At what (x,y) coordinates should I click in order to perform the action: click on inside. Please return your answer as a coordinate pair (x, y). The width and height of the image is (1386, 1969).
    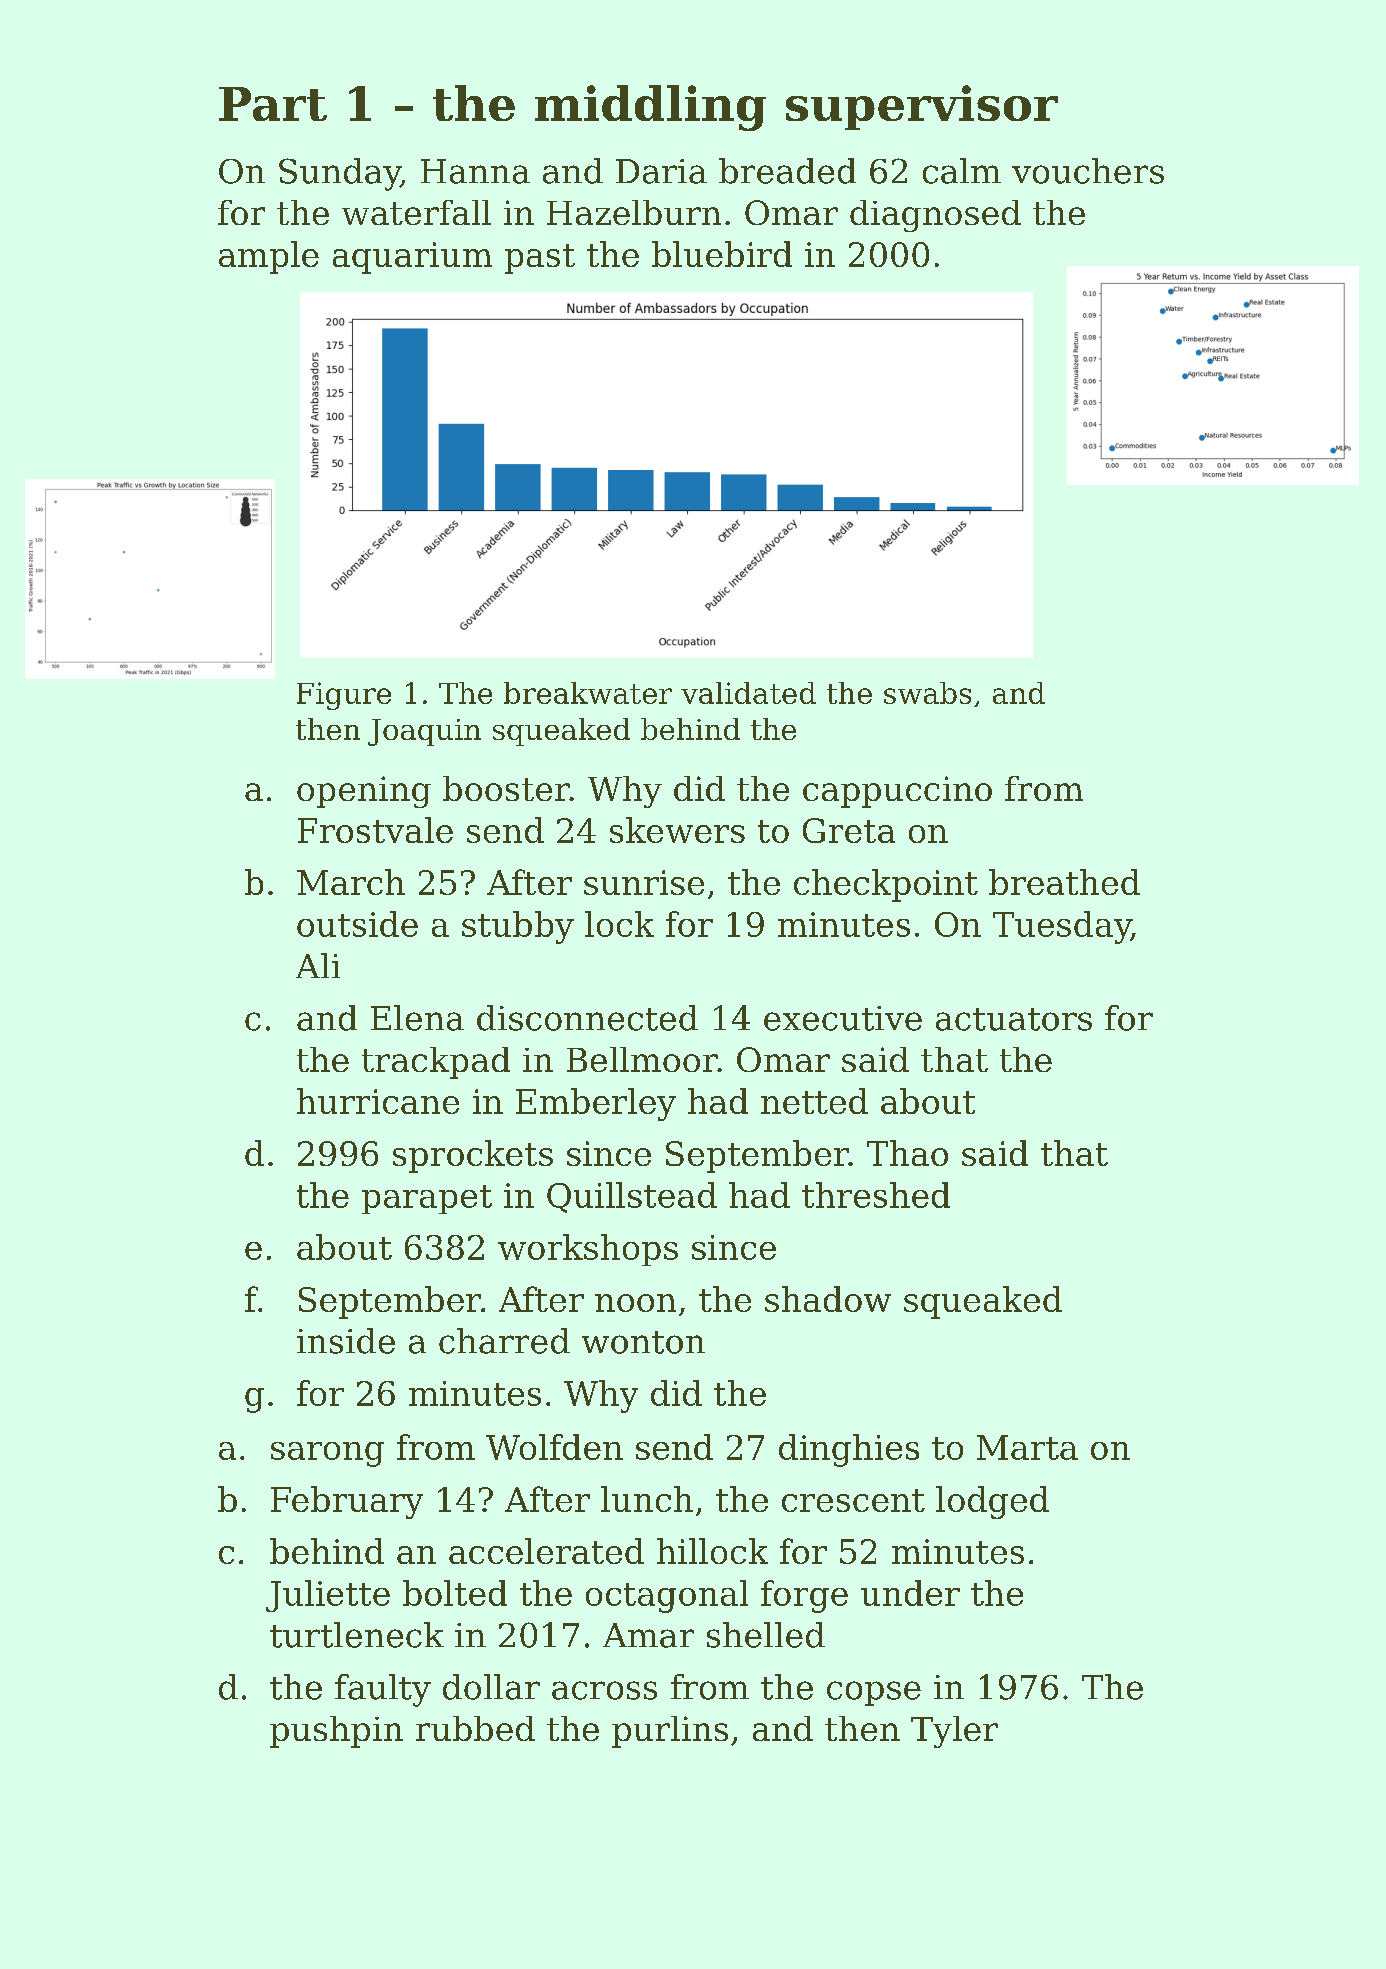
    Looking at the image, I should click on (346, 1341).
